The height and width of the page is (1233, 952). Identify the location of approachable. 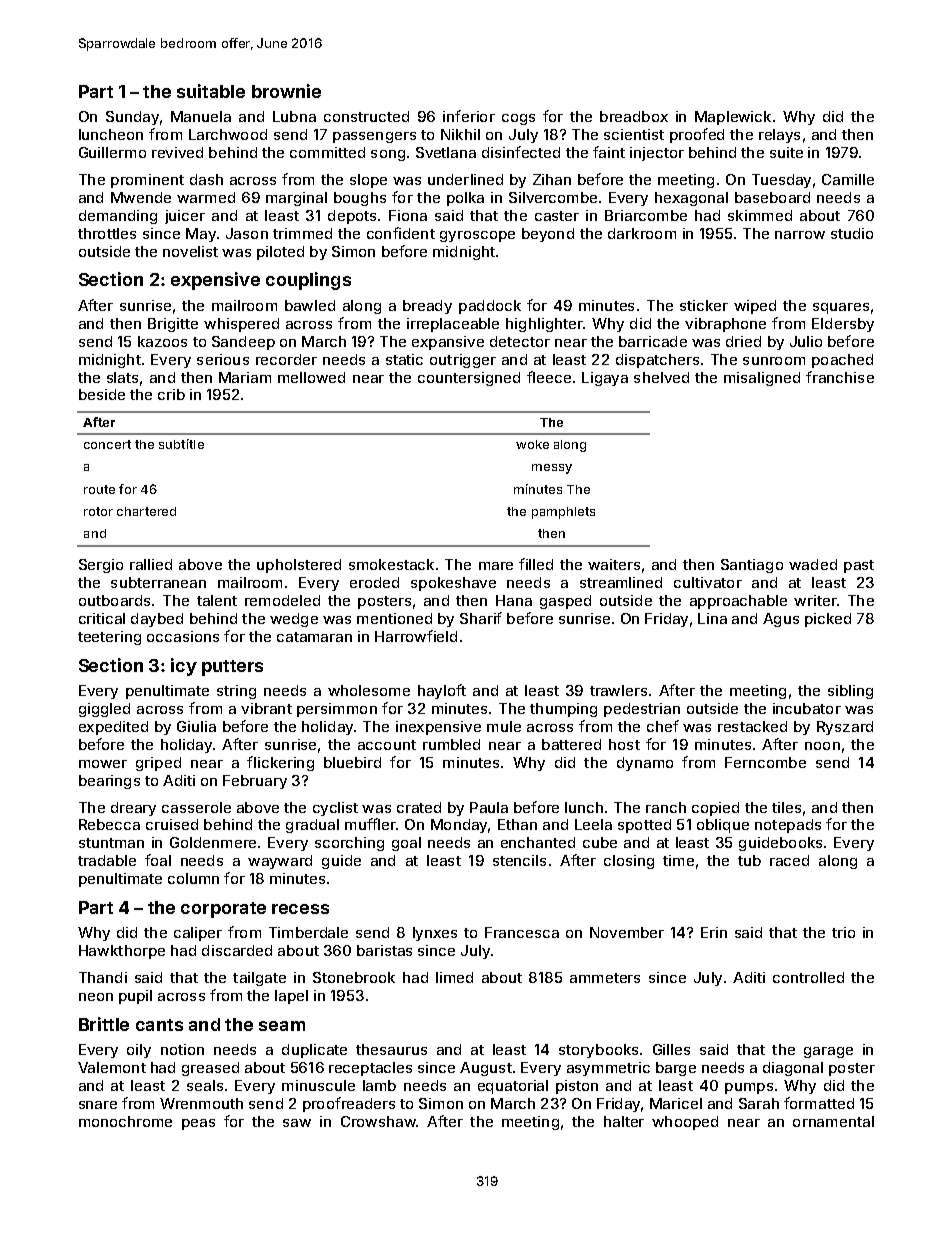
(738, 602).
